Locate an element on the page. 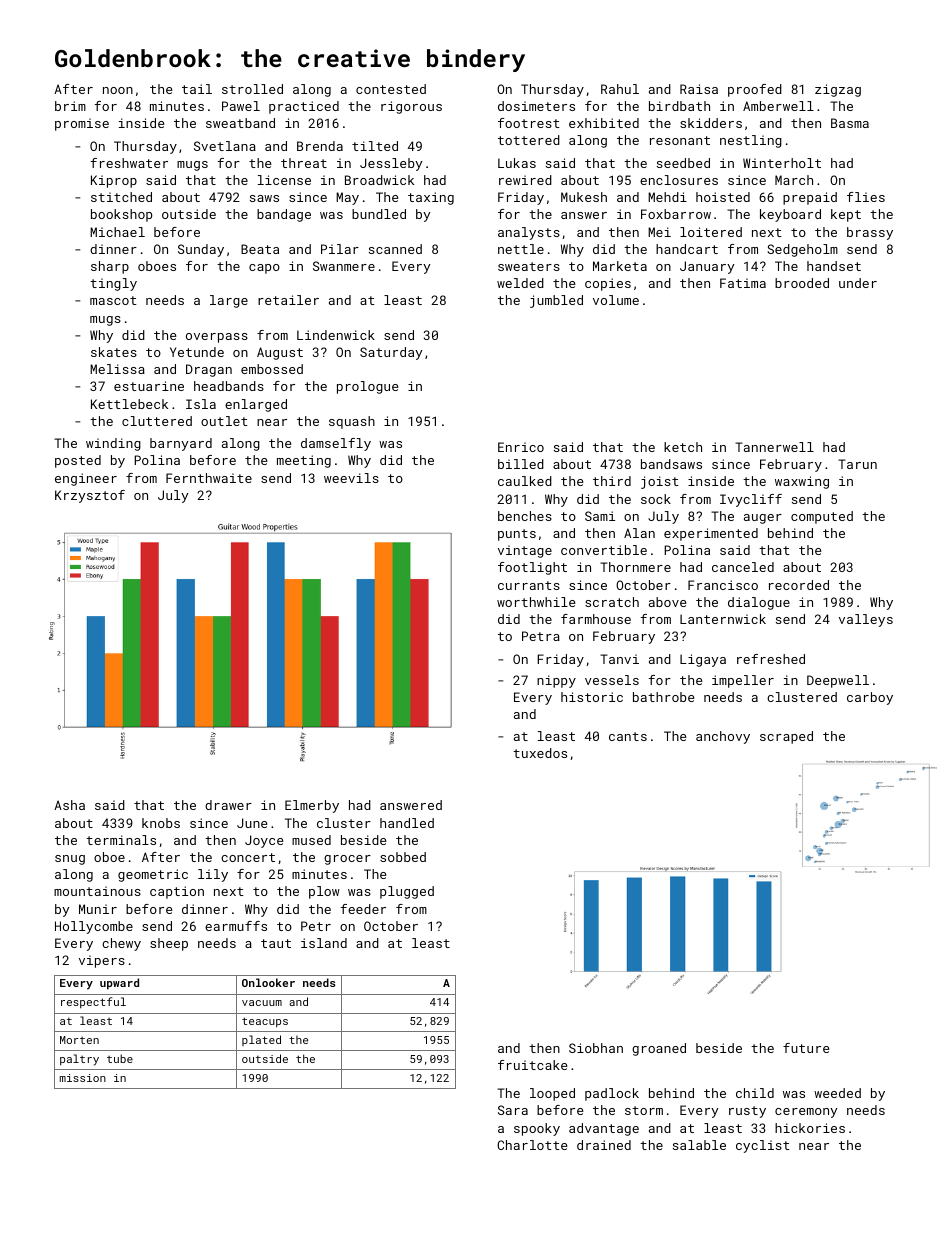  welded is located at coordinates (520, 283).
